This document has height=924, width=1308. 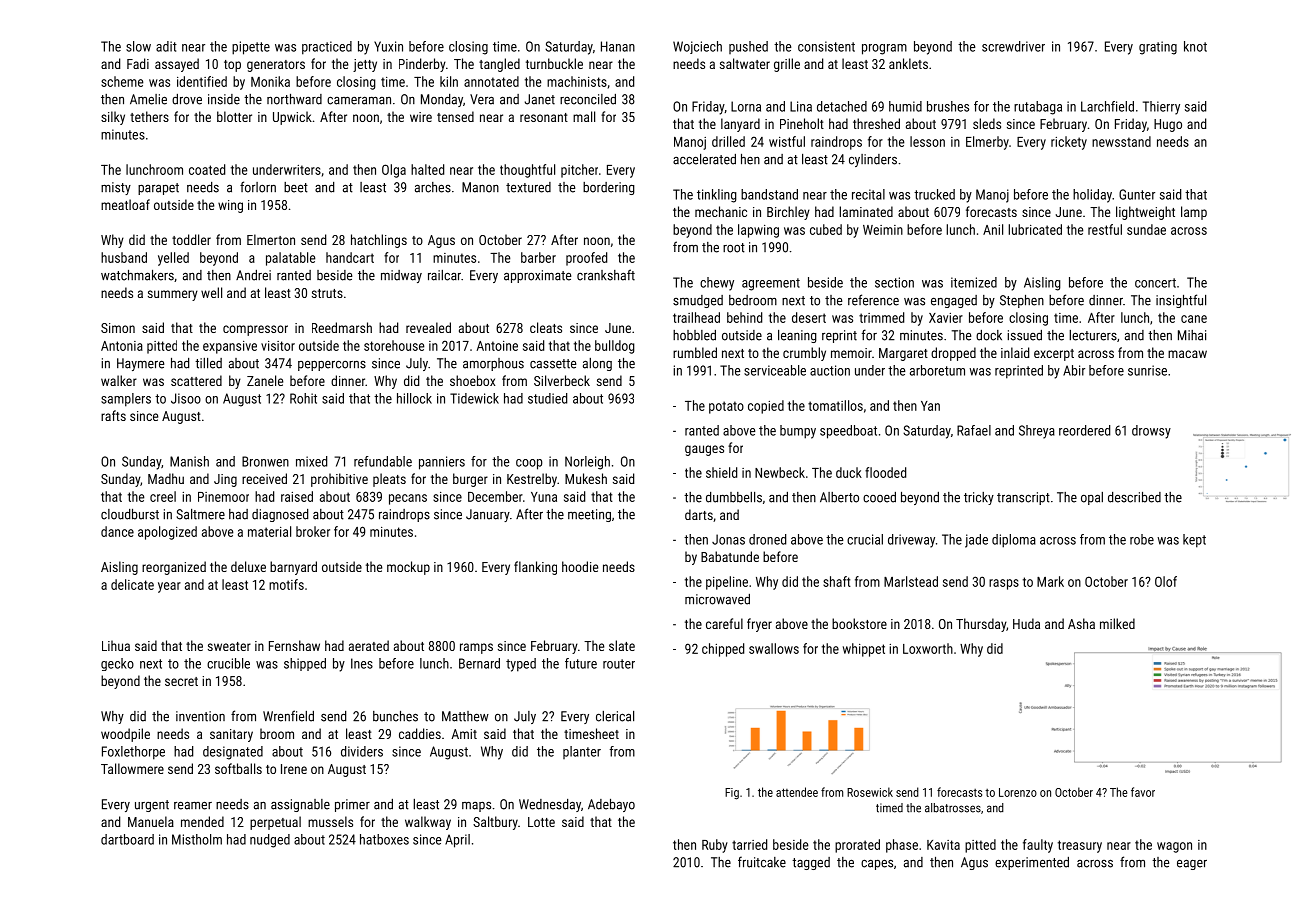 I want to click on agreement, so click(x=771, y=284).
